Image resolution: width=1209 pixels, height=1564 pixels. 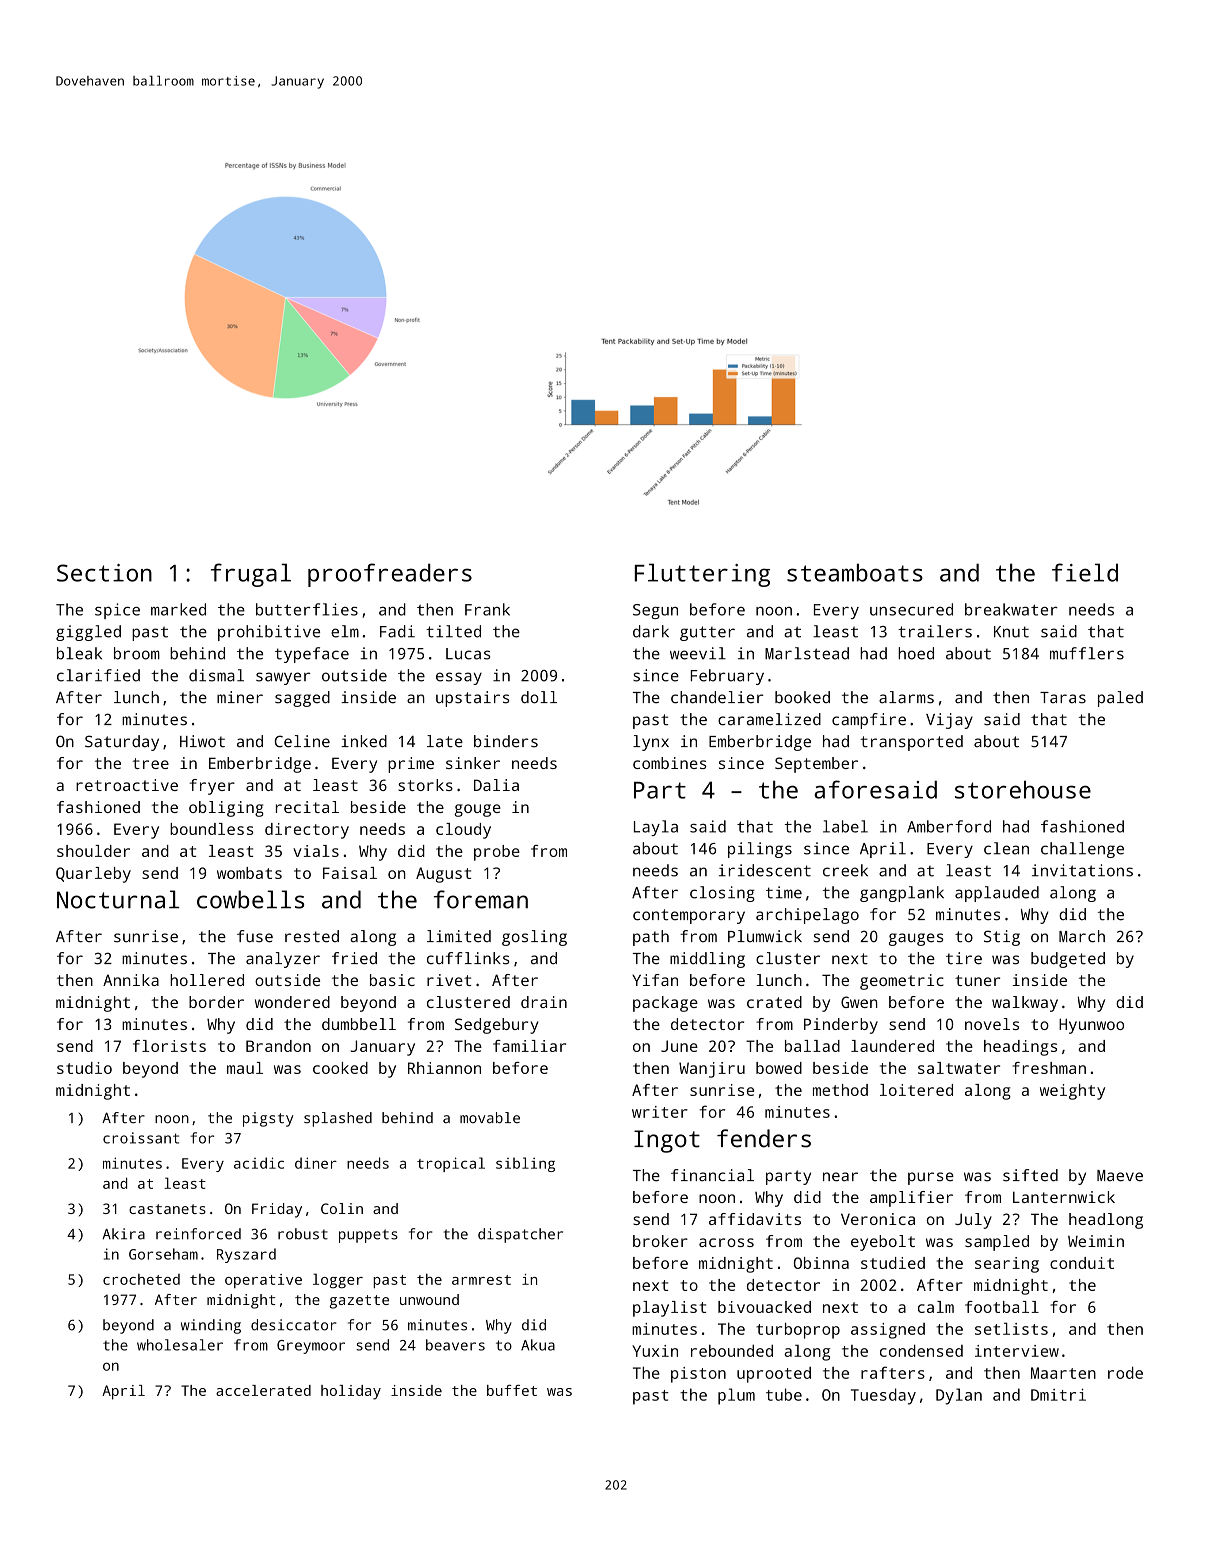 What do you see at coordinates (263, 1390) in the page?
I see `accelerated` at bounding box center [263, 1390].
